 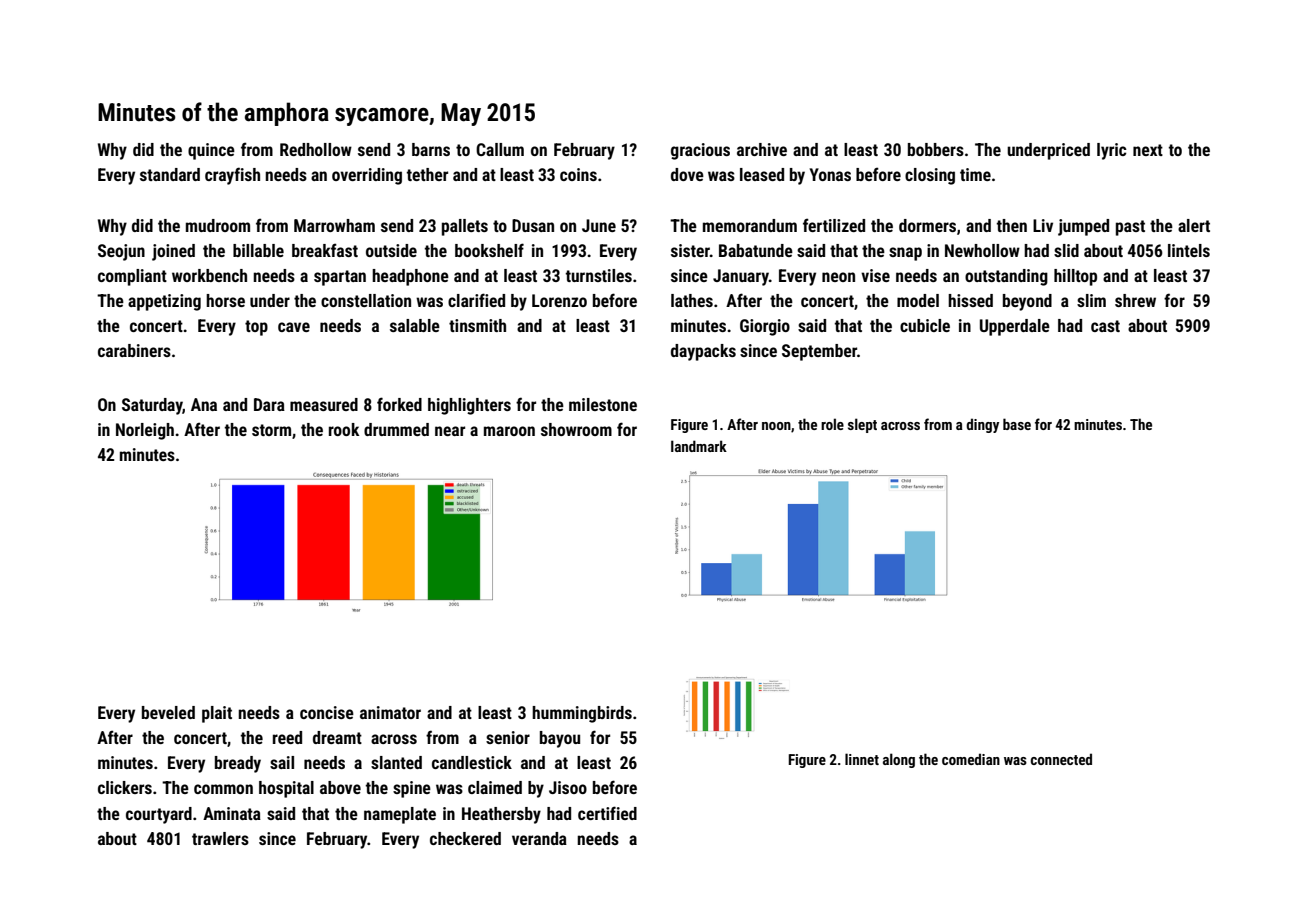 I want to click on tinsmith, so click(x=477, y=325).
